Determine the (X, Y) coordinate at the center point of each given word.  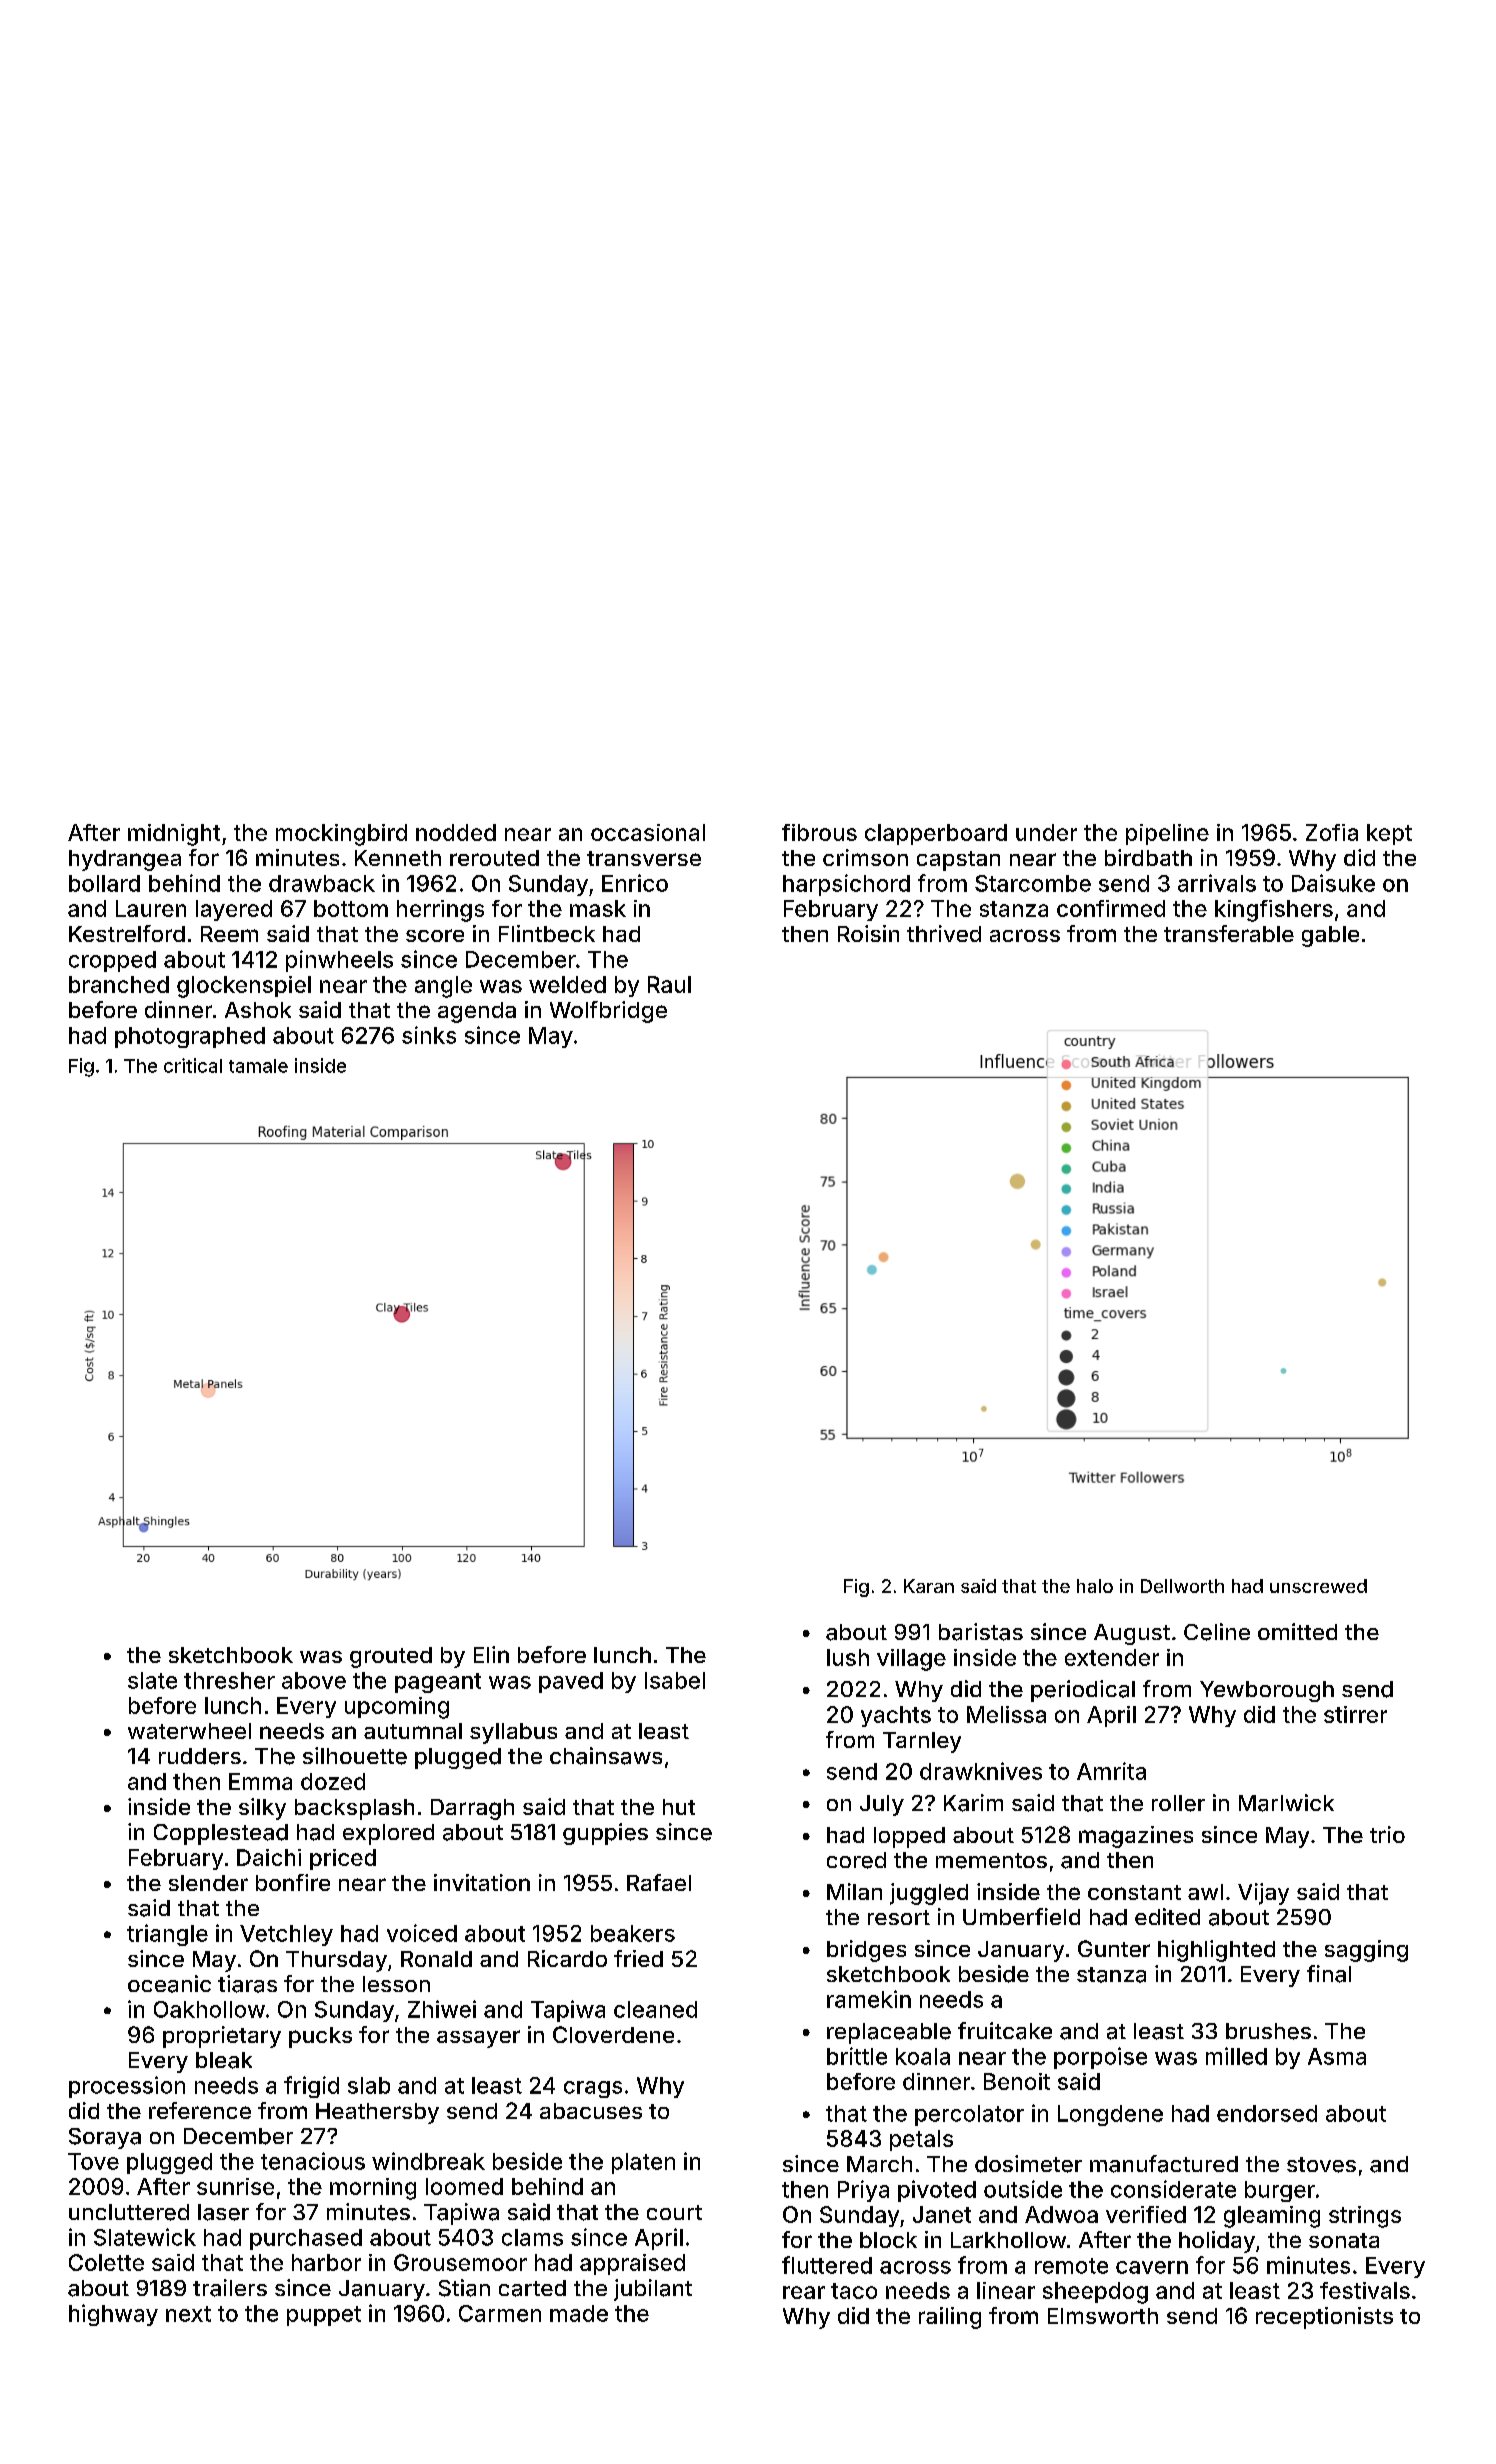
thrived (944, 933)
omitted (1297, 1631)
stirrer (1355, 1714)
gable (1330, 936)
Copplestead (221, 1834)
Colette (106, 2262)
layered (234, 910)
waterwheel (189, 1731)
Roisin (868, 933)
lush (848, 1657)
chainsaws (606, 1756)
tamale (258, 1066)
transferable (1229, 933)
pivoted (937, 2191)
